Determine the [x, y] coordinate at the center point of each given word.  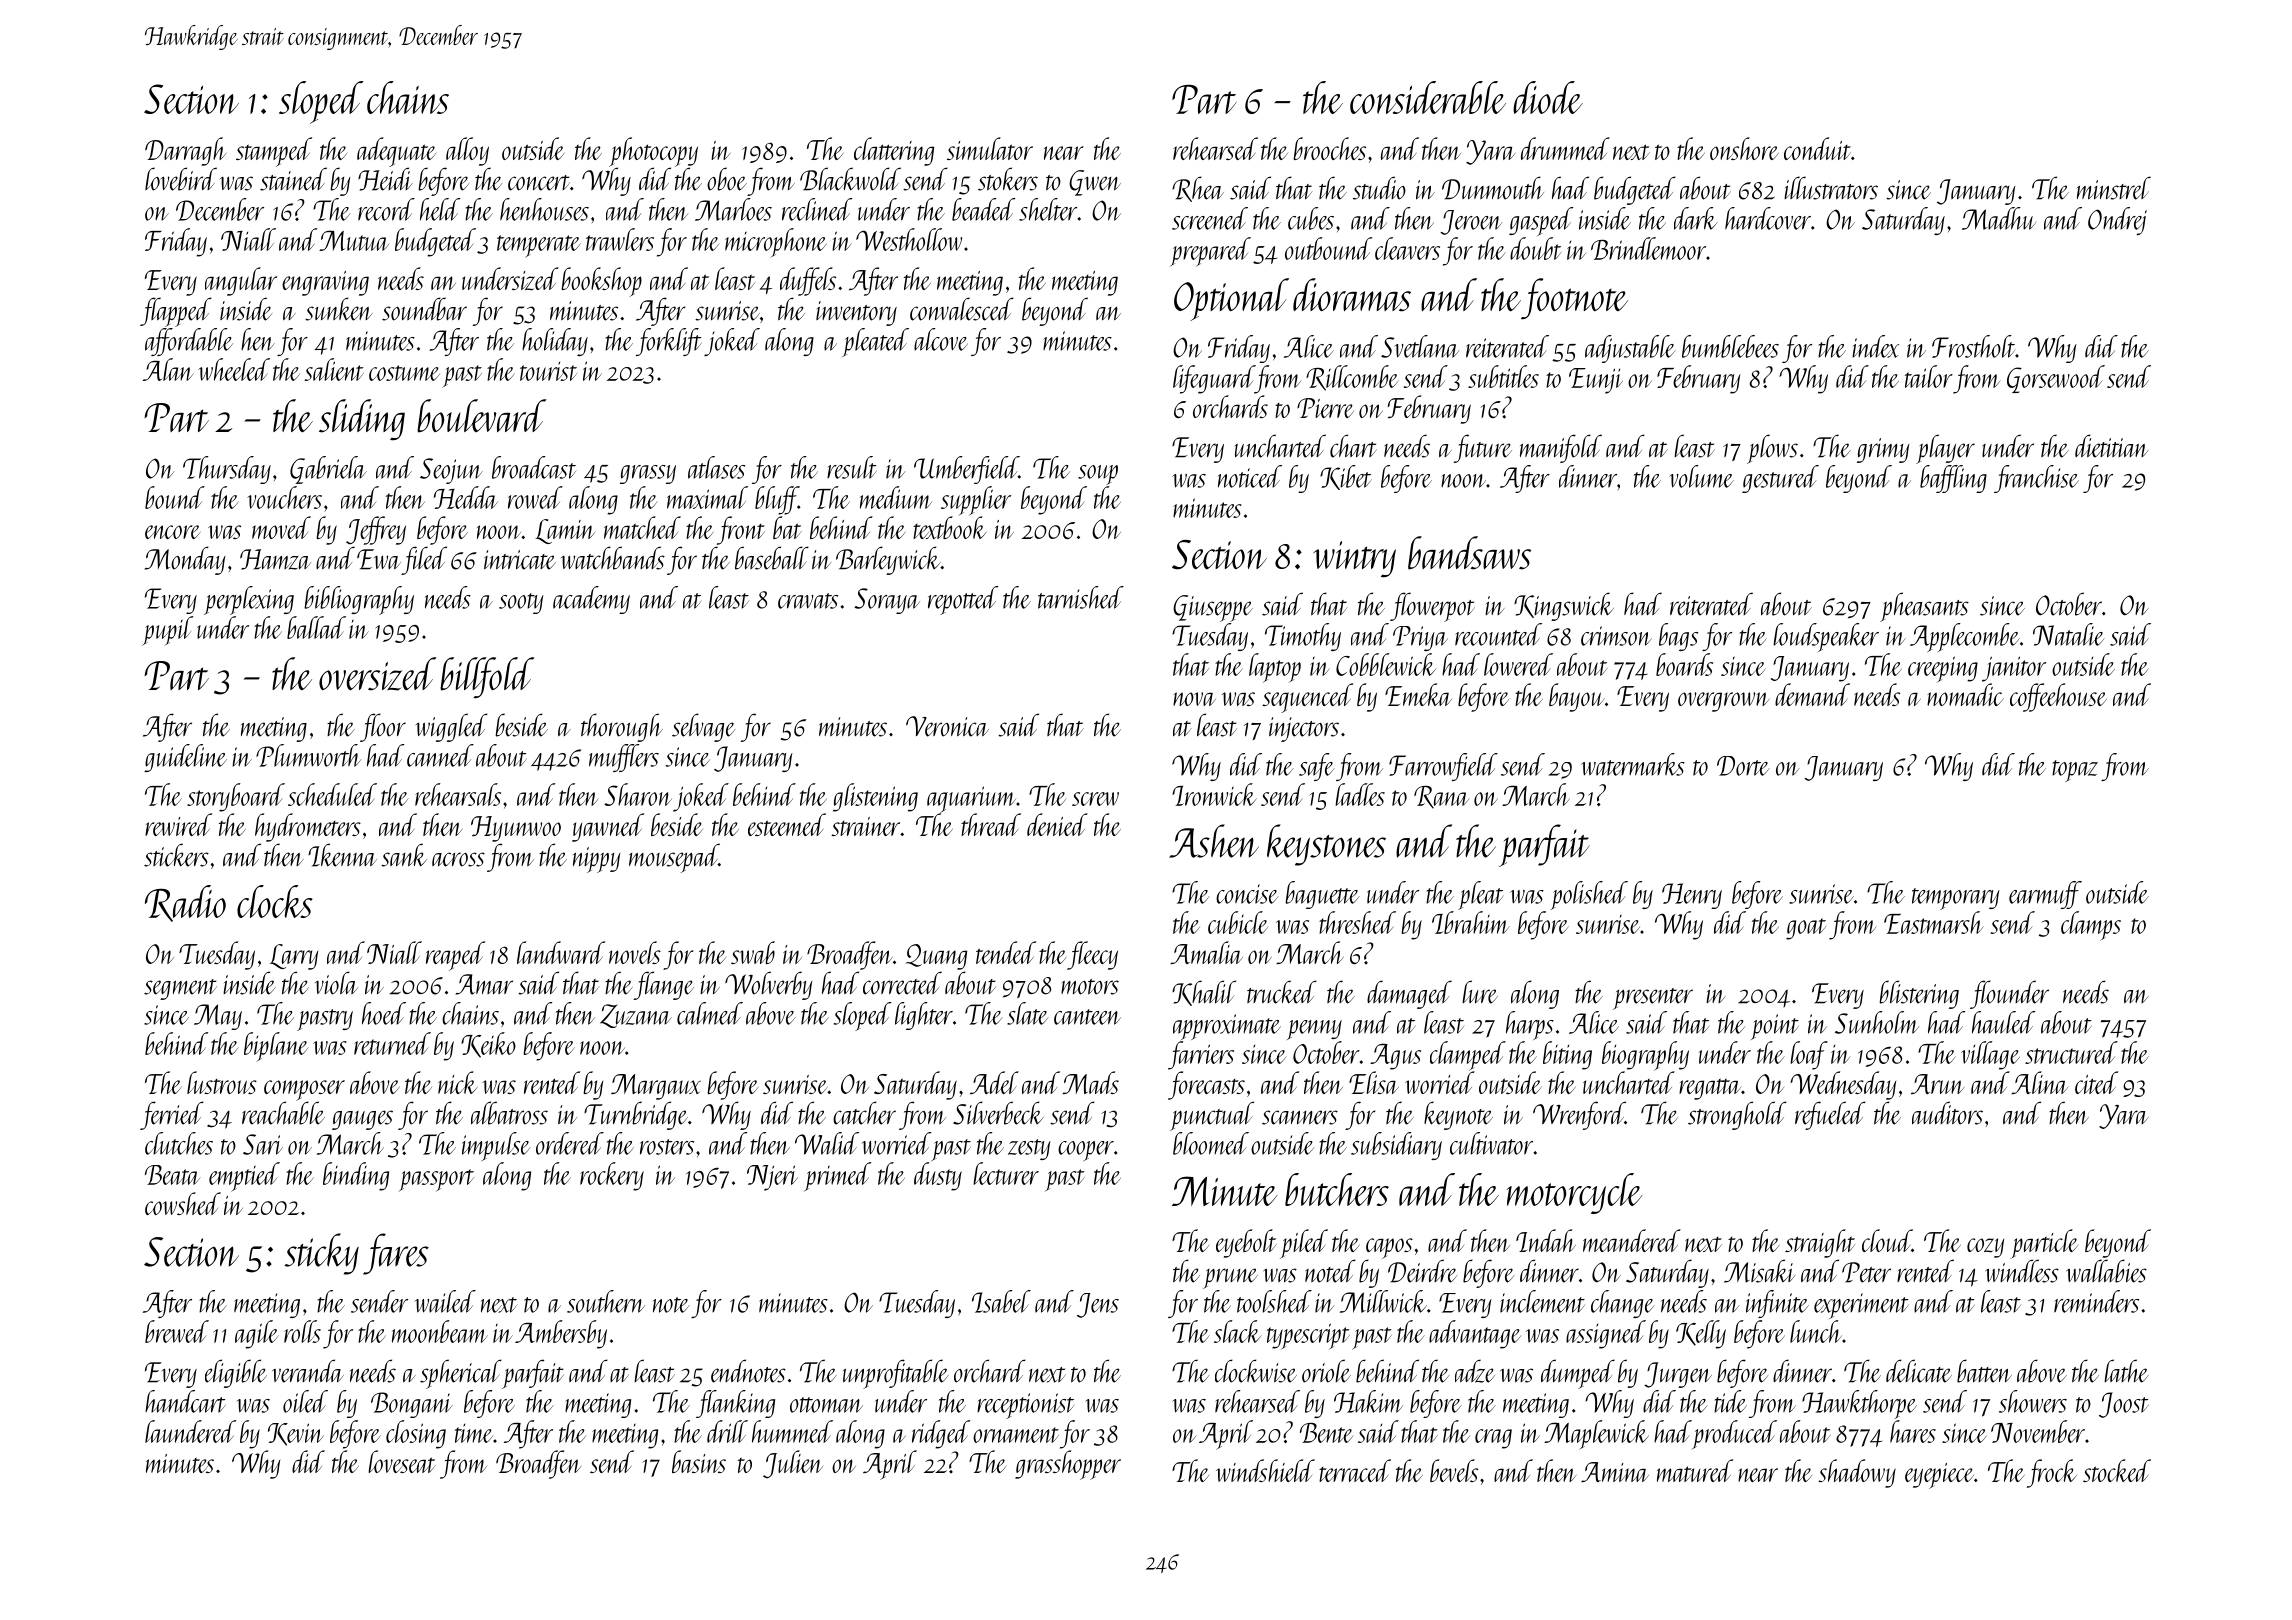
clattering [894, 151]
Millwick [1383, 1301]
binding [356, 1176]
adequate [396, 152]
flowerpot [1432, 607]
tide [1730, 1401]
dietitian [2112, 446]
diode [1548, 97]
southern [606, 1301]
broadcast [534, 467]
